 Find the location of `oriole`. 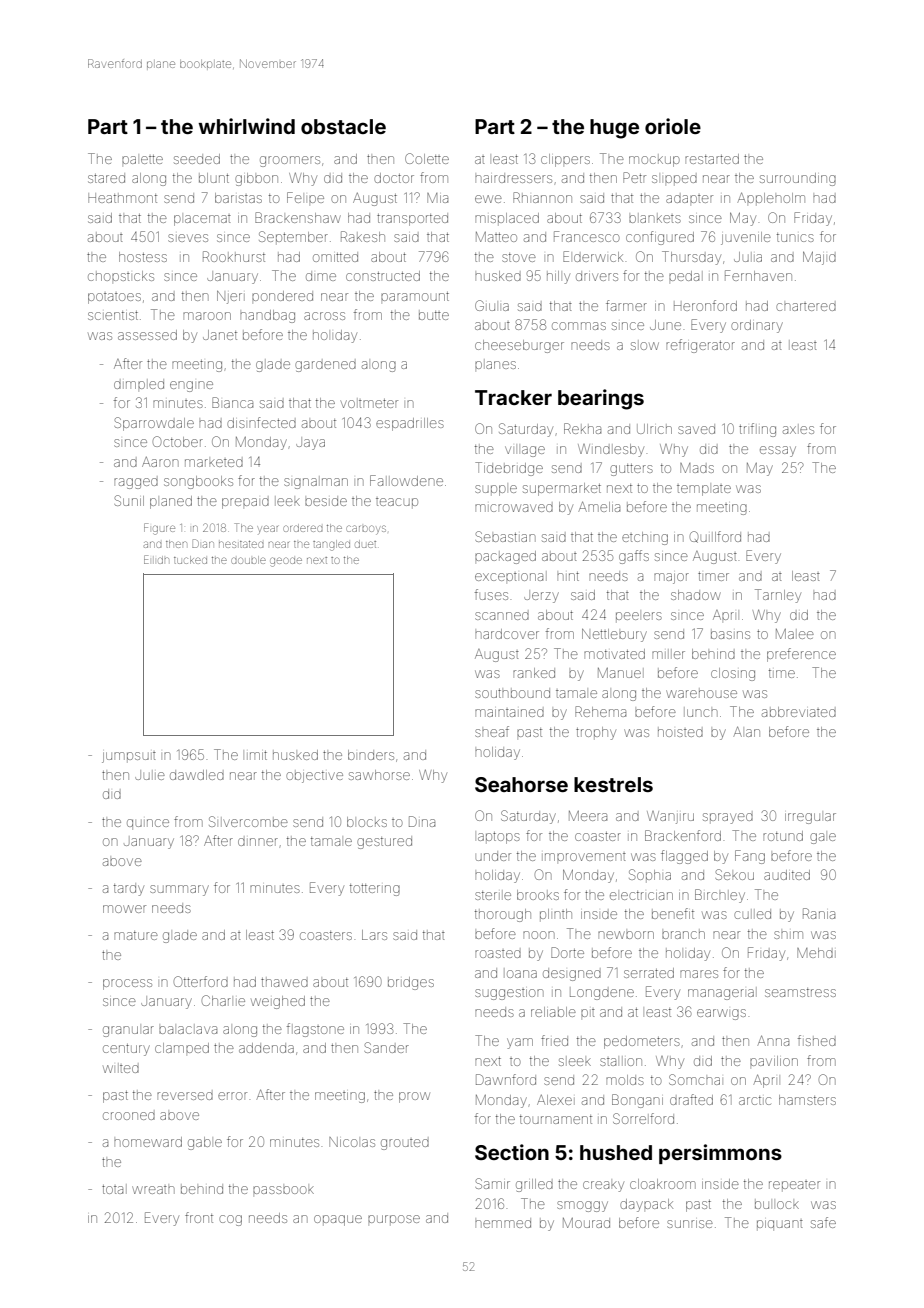

oriole is located at coordinates (673, 126).
